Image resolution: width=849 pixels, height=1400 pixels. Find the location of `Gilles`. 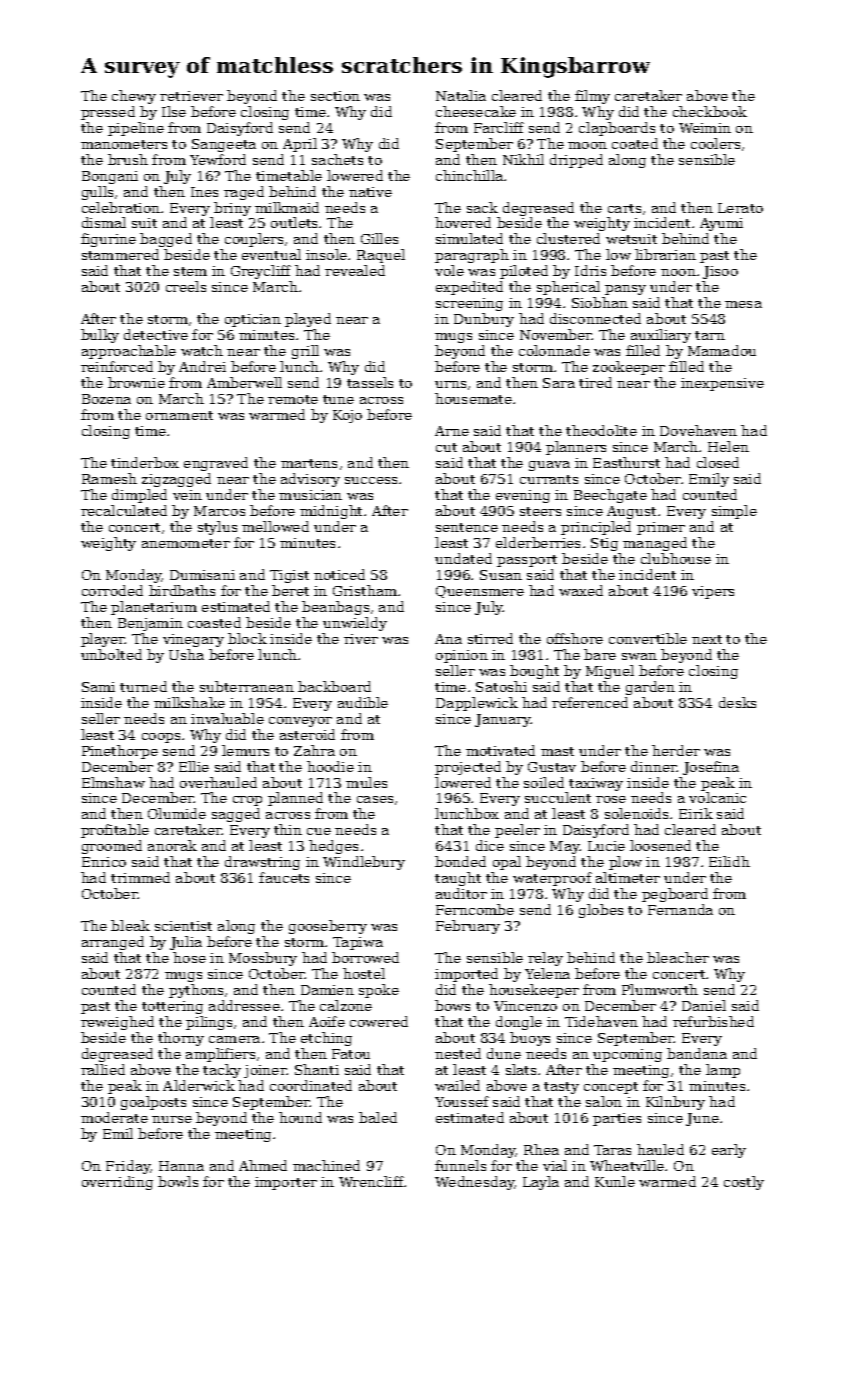

Gilles is located at coordinates (379, 238).
